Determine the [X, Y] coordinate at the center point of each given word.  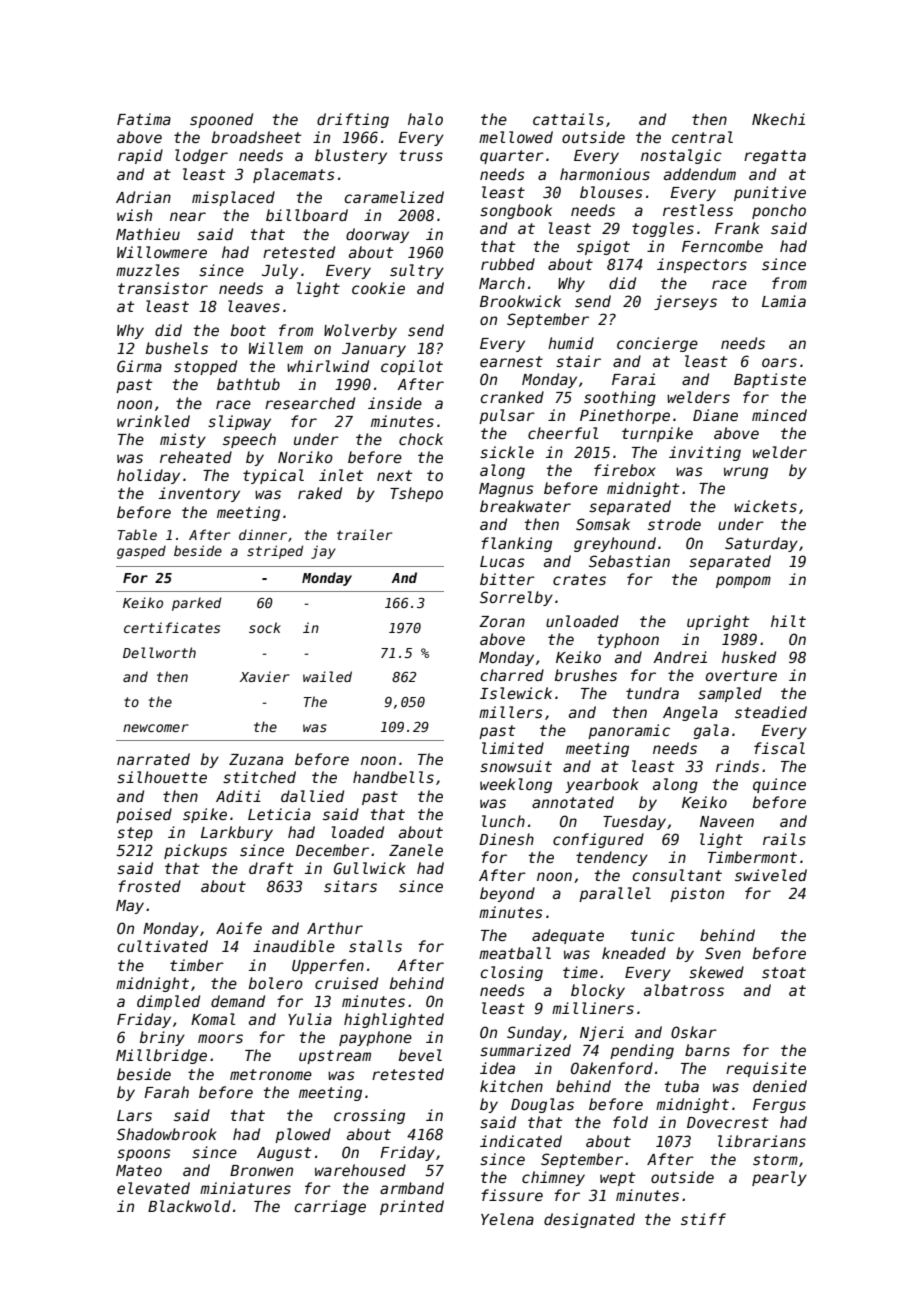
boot [248, 330]
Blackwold [189, 1206]
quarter [512, 157]
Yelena [507, 1219]
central [702, 137]
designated [589, 1220]
